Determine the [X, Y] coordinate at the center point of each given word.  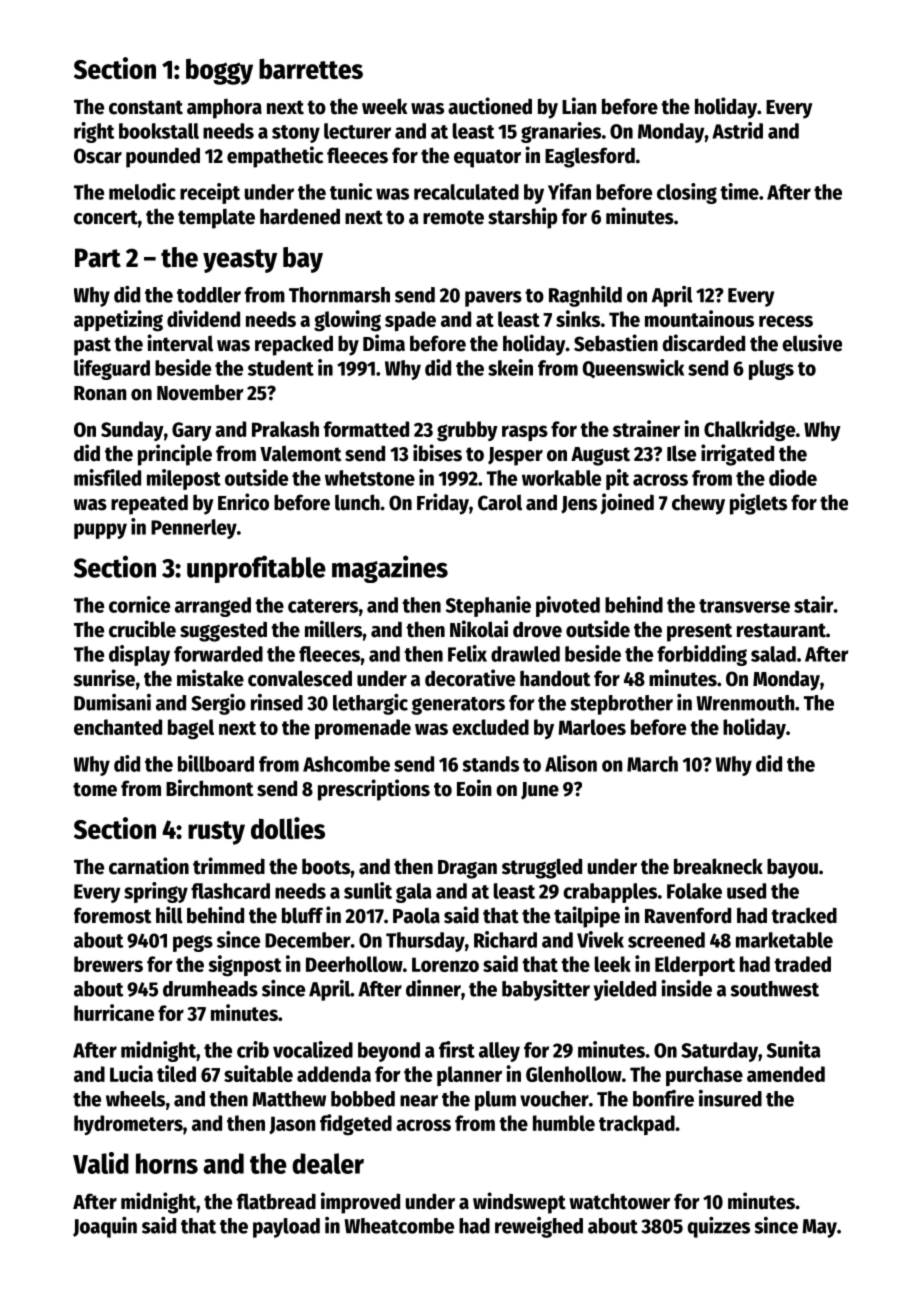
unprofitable [256, 569]
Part [98, 258]
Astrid [737, 130]
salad [773, 654]
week [385, 106]
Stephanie [488, 606]
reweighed [539, 1227]
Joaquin [105, 1227]
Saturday [719, 1052]
